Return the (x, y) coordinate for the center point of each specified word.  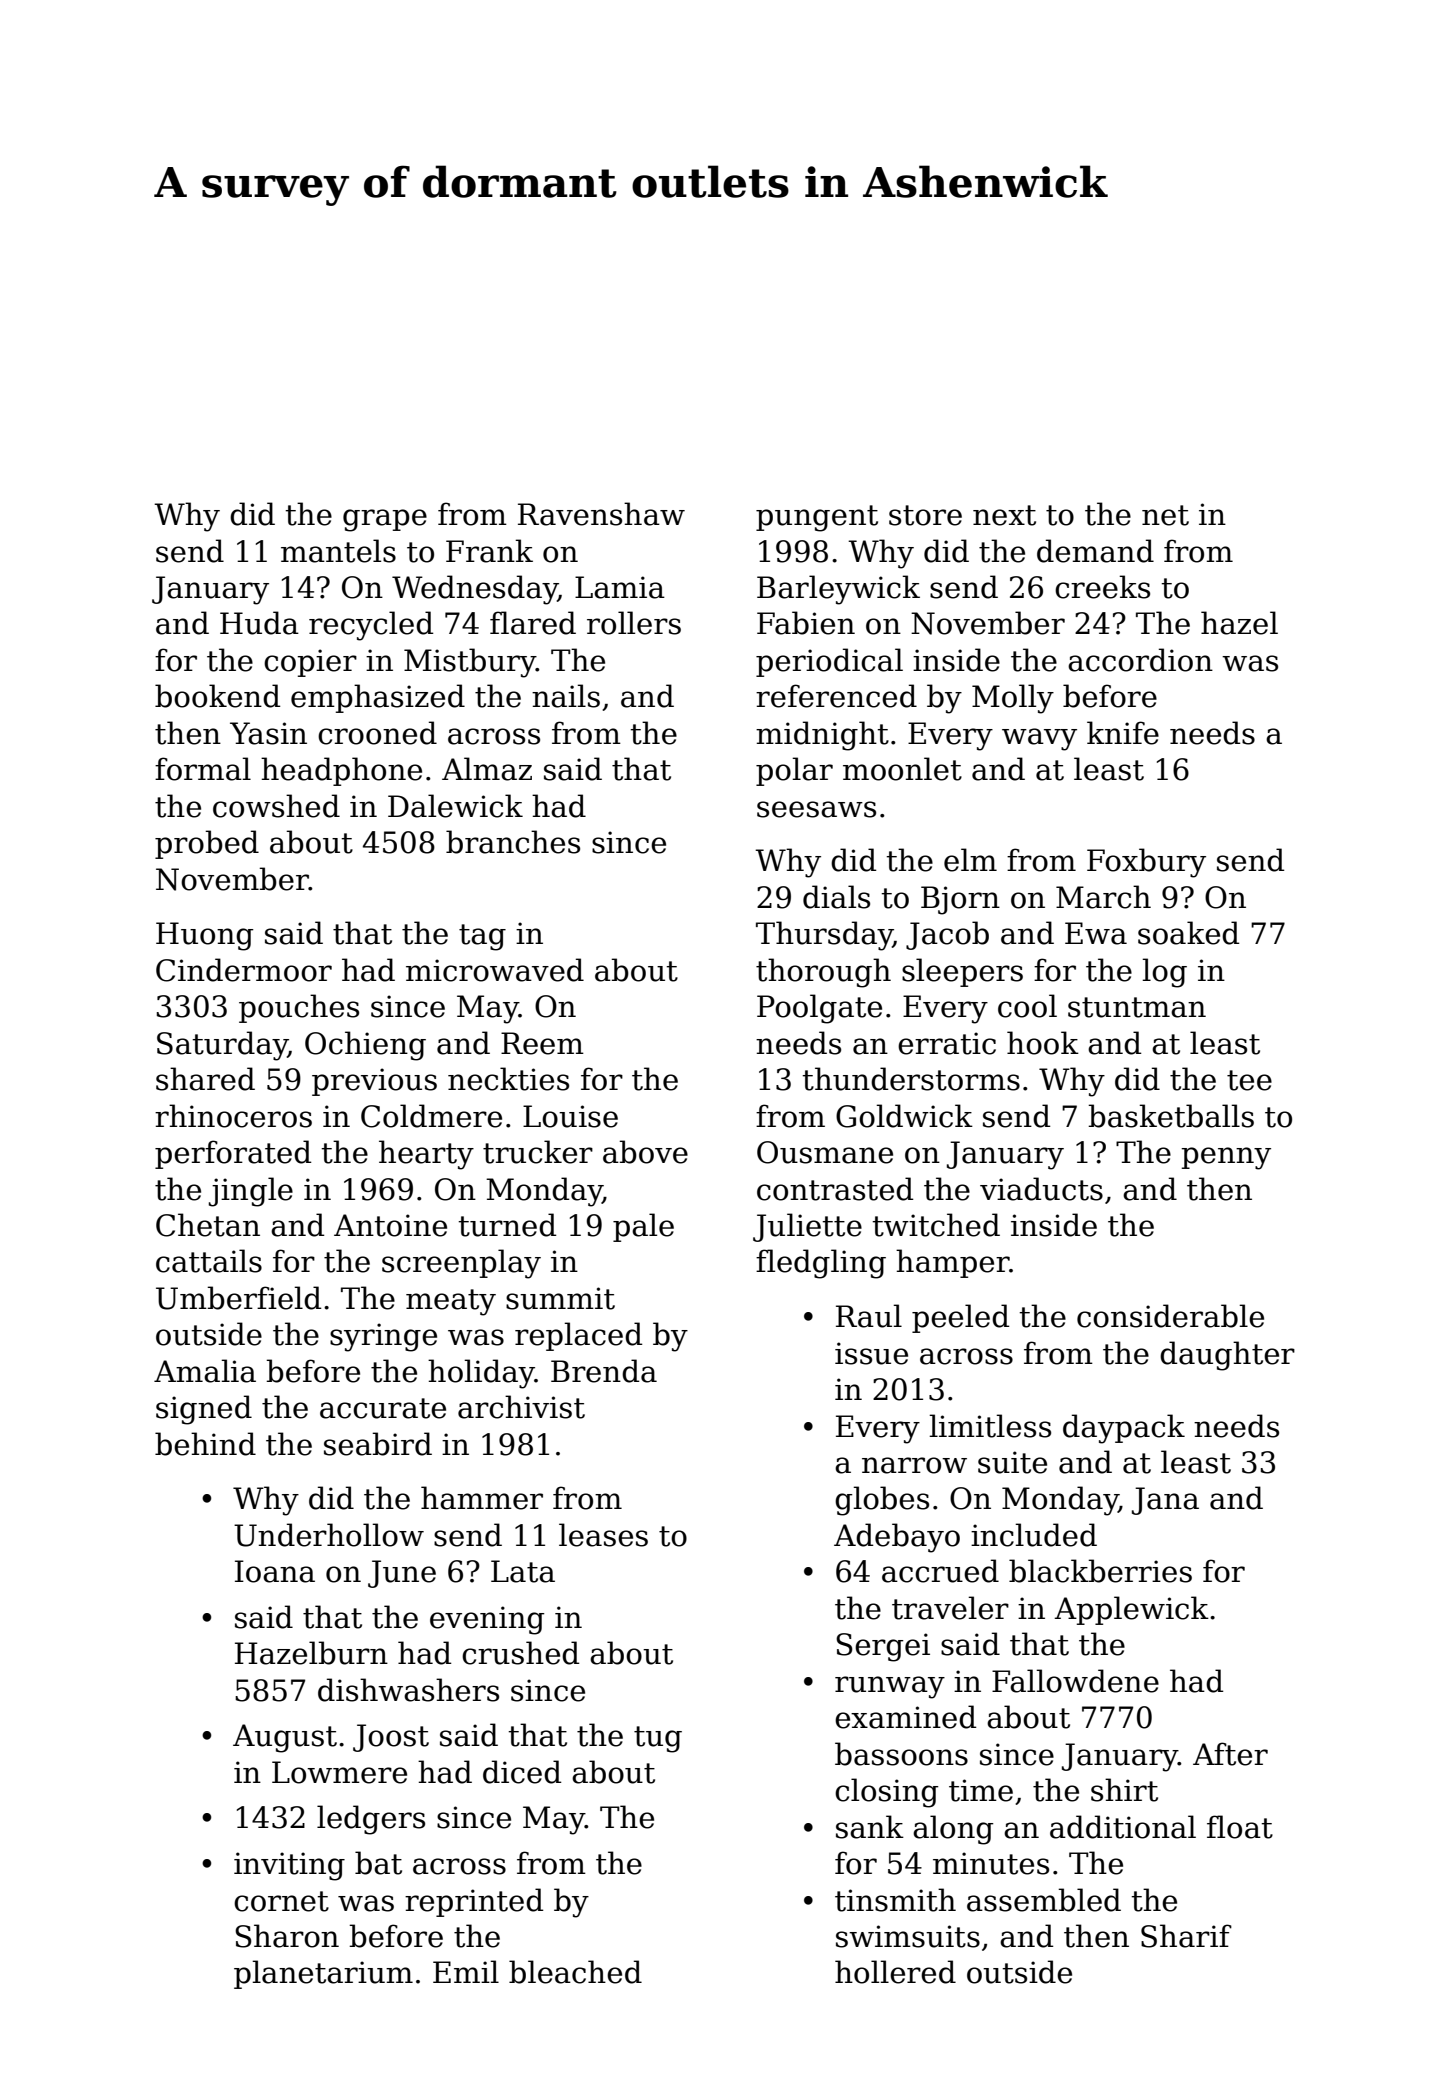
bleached (575, 1972)
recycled (371, 626)
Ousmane (825, 1152)
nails (566, 696)
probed (207, 844)
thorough (823, 973)
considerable (1170, 1316)
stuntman (1137, 1007)
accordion (1140, 660)
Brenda (604, 1371)
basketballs (1171, 1116)
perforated (233, 1154)
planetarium (323, 1974)
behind (205, 1444)
